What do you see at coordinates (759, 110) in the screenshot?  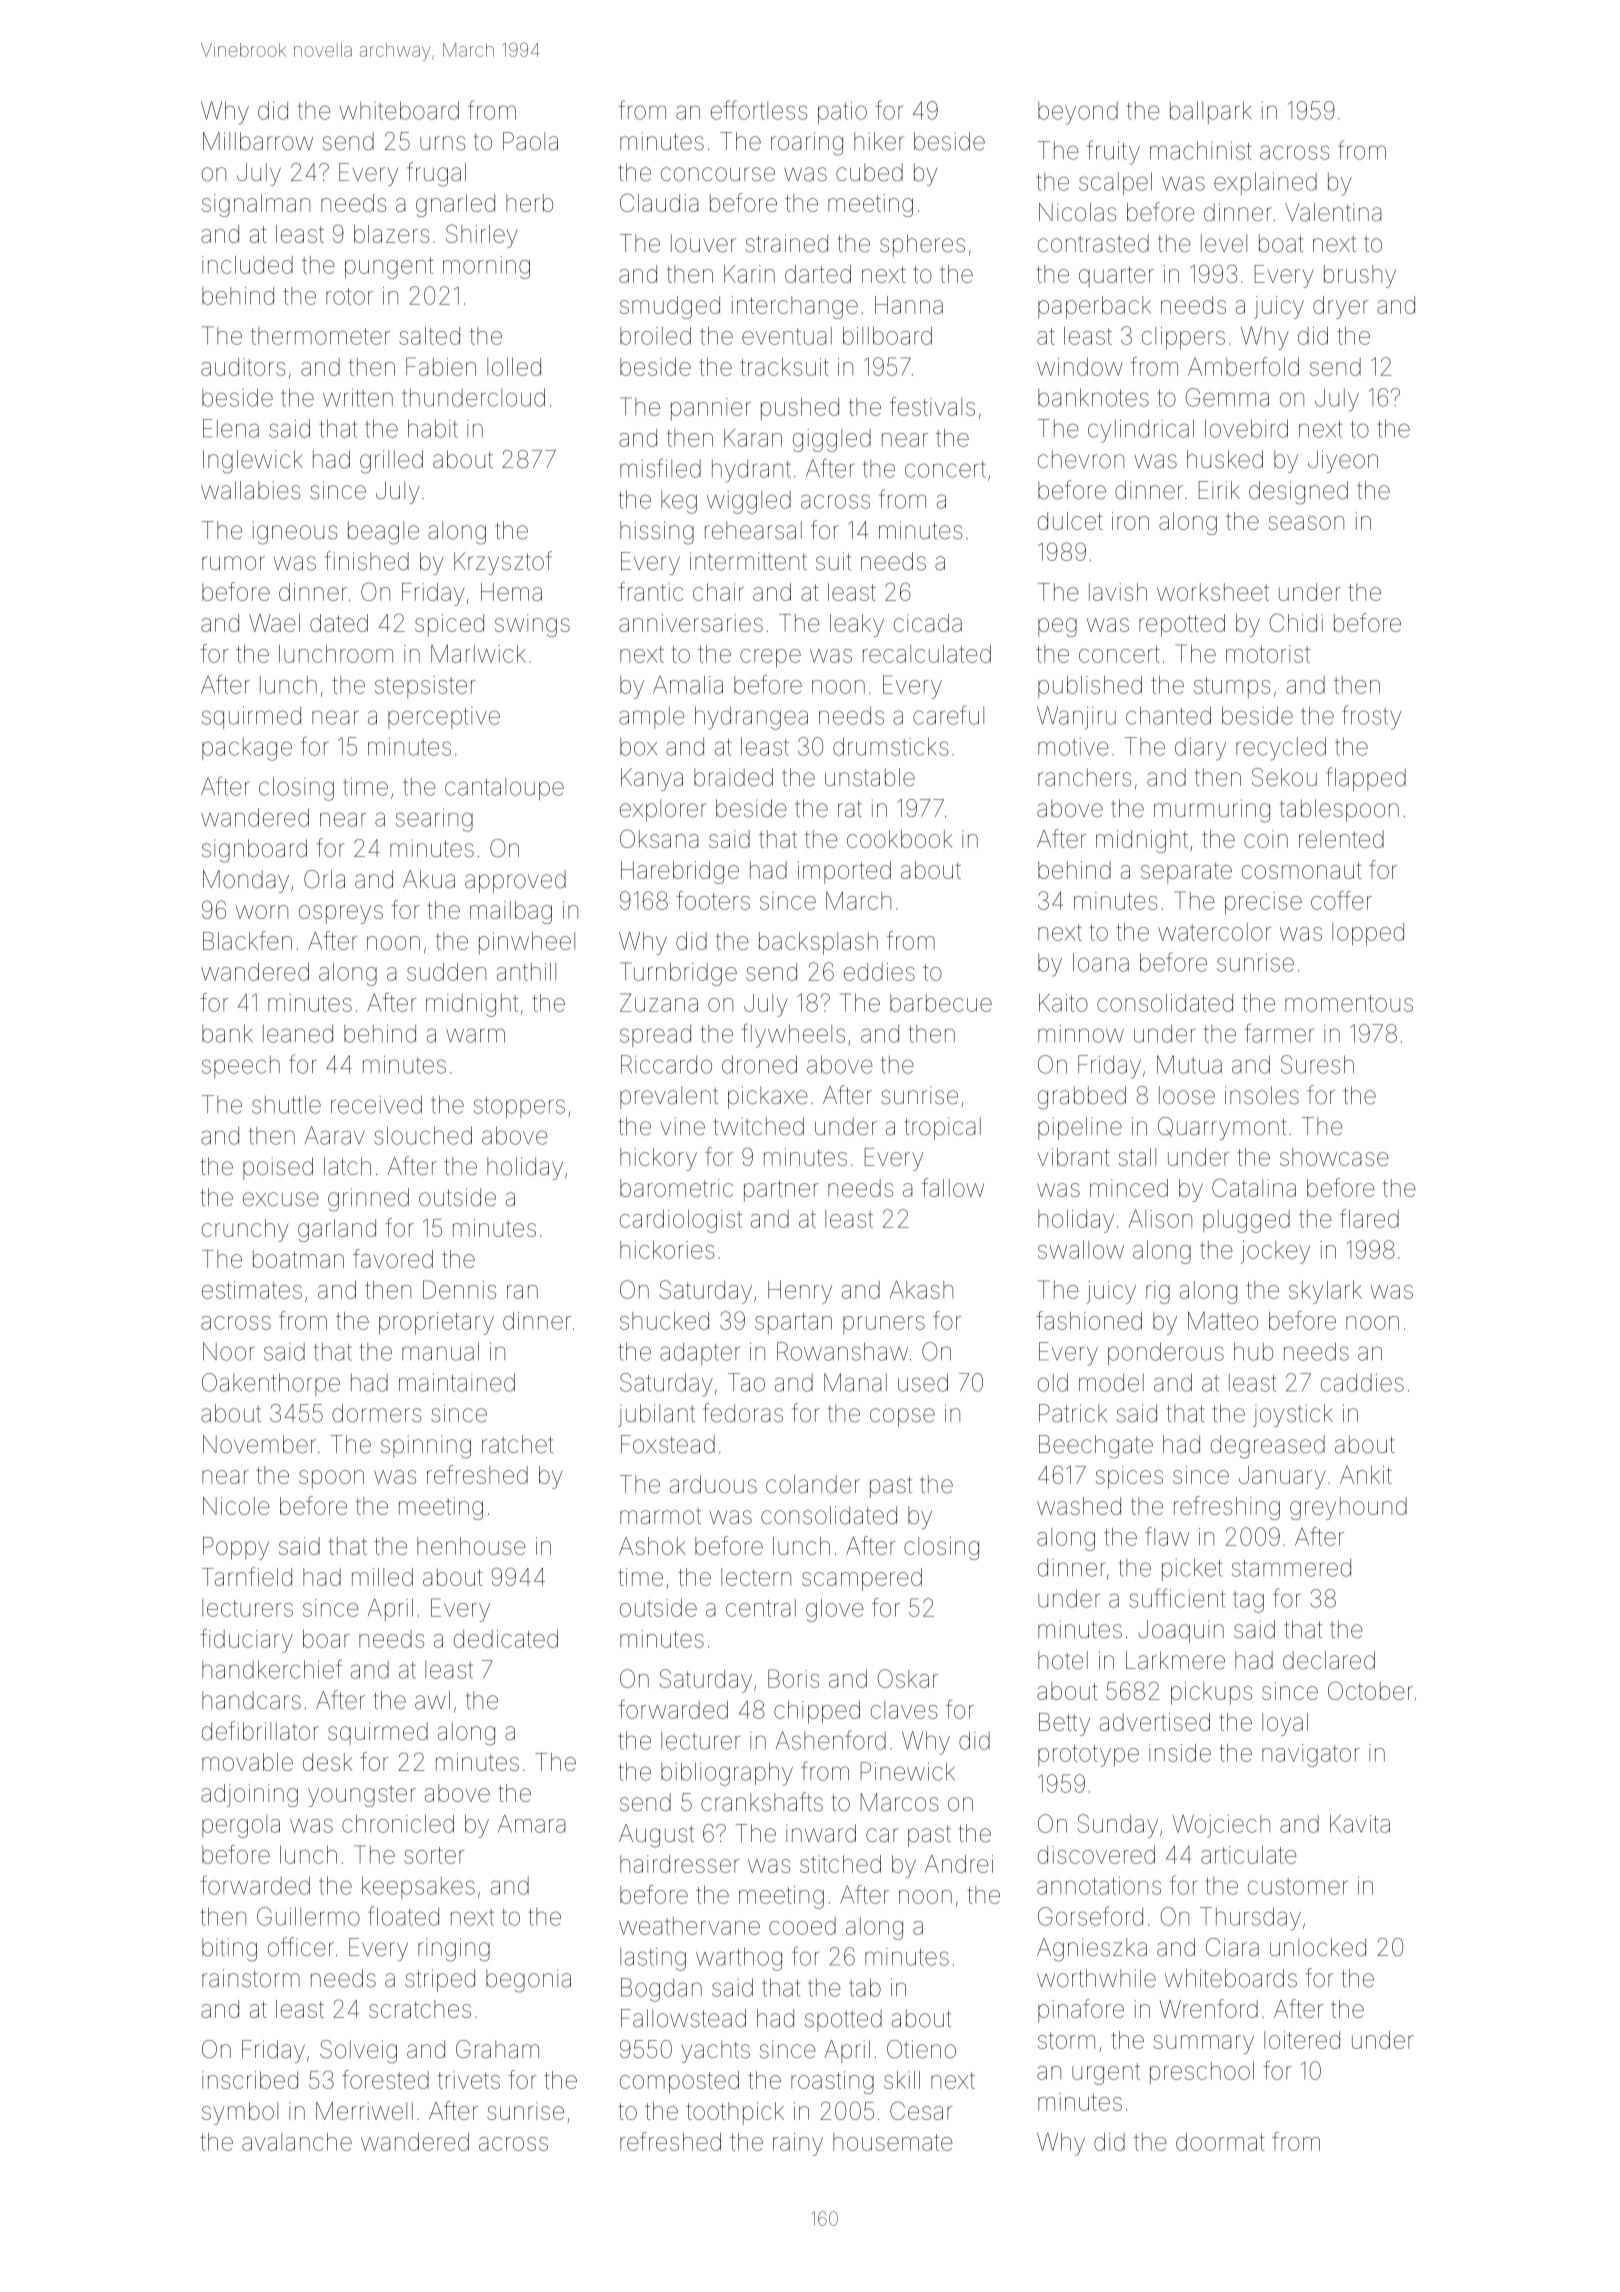 I see `effortless` at bounding box center [759, 110].
